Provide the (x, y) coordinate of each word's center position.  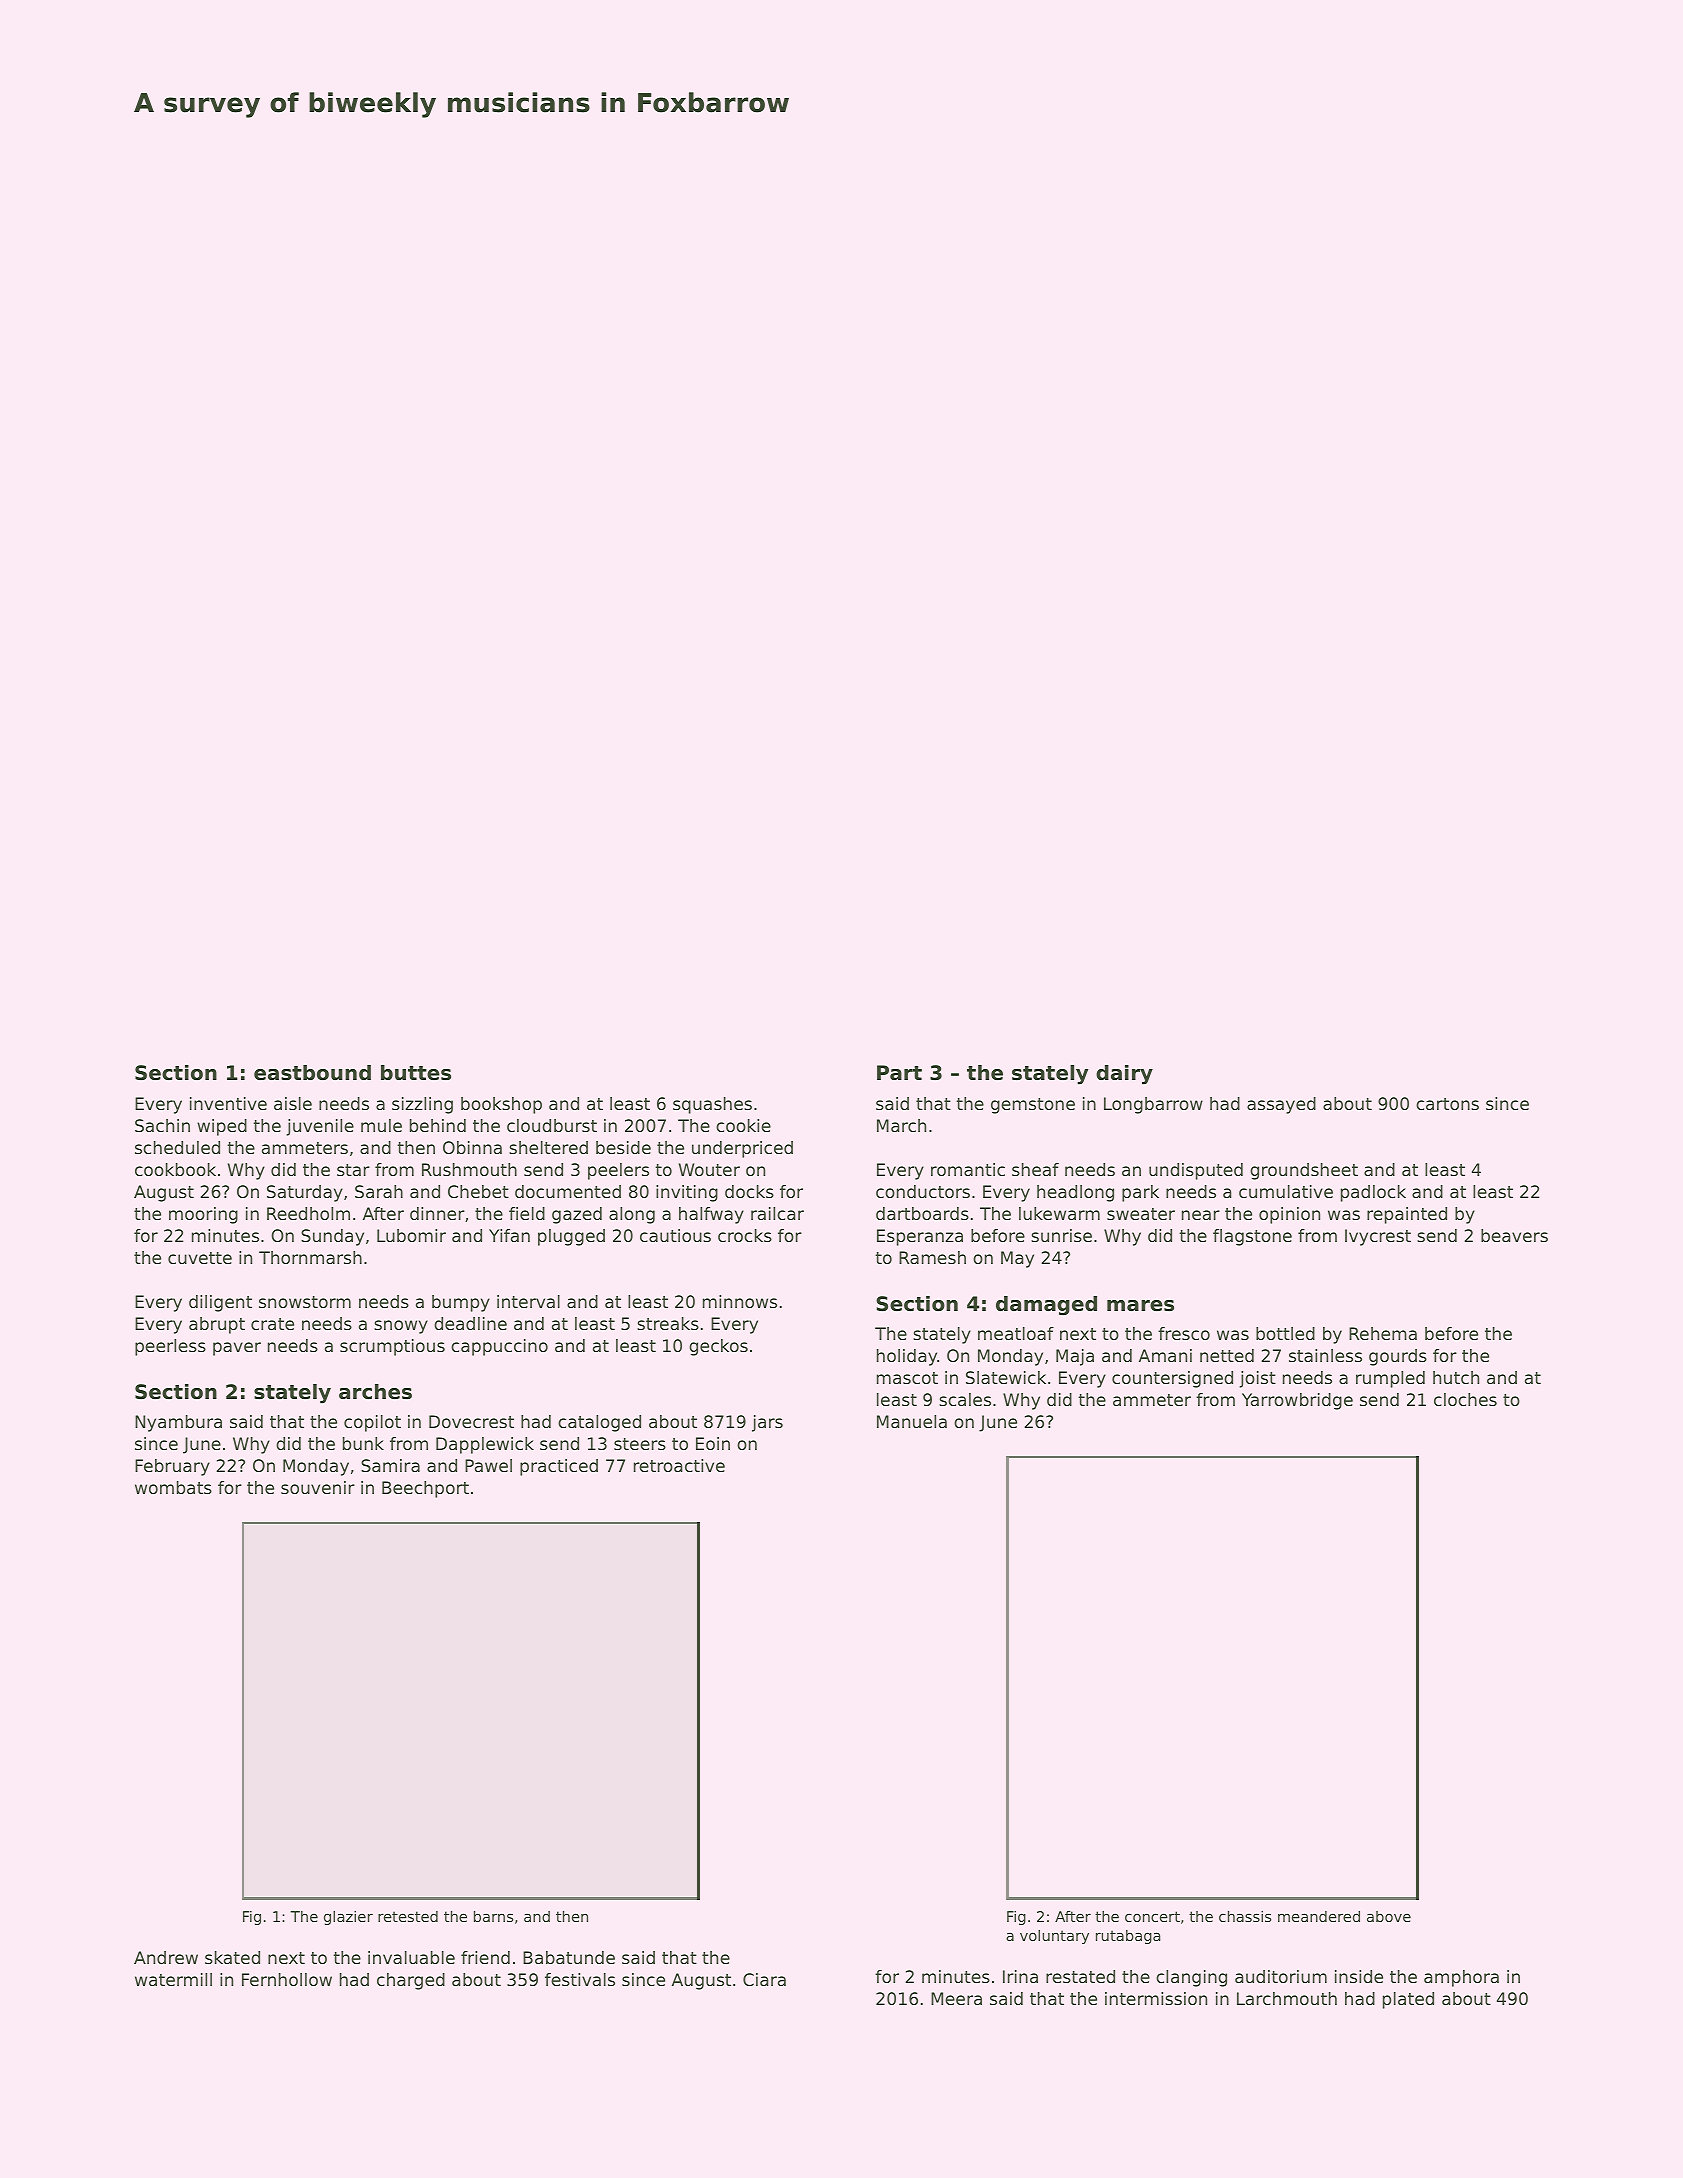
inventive (228, 1103)
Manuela (912, 1421)
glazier (348, 1918)
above (1389, 1916)
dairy (1124, 1075)
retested (408, 1916)
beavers (1514, 1235)
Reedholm (308, 1213)
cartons (1447, 1104)
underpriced (742, 1149)
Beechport (425, 1489)
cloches (1465, 1399)
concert (1152, 1916)
